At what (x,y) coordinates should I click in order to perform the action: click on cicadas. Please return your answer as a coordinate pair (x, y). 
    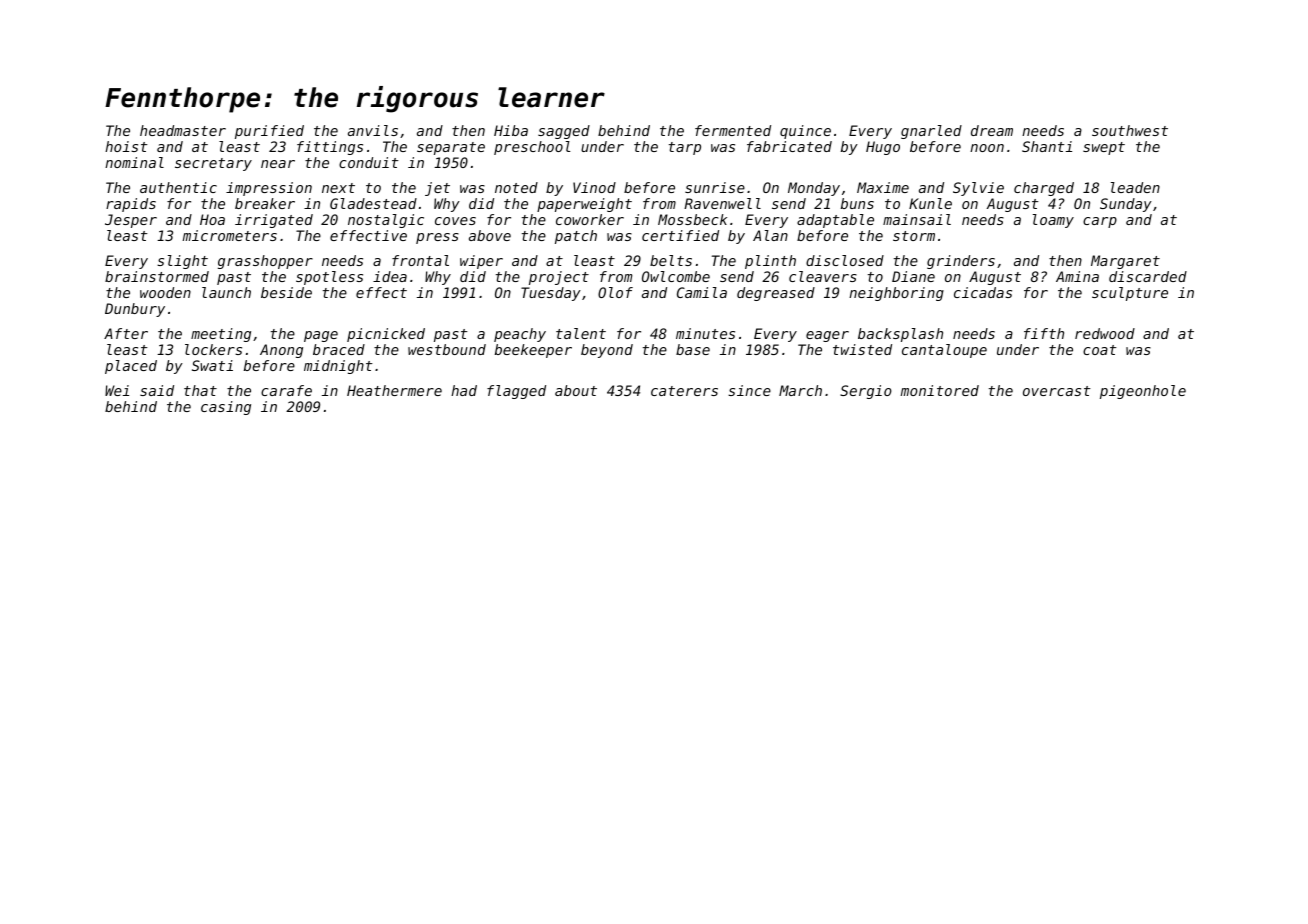
    Looking at the image, I should click on (983, 292).
